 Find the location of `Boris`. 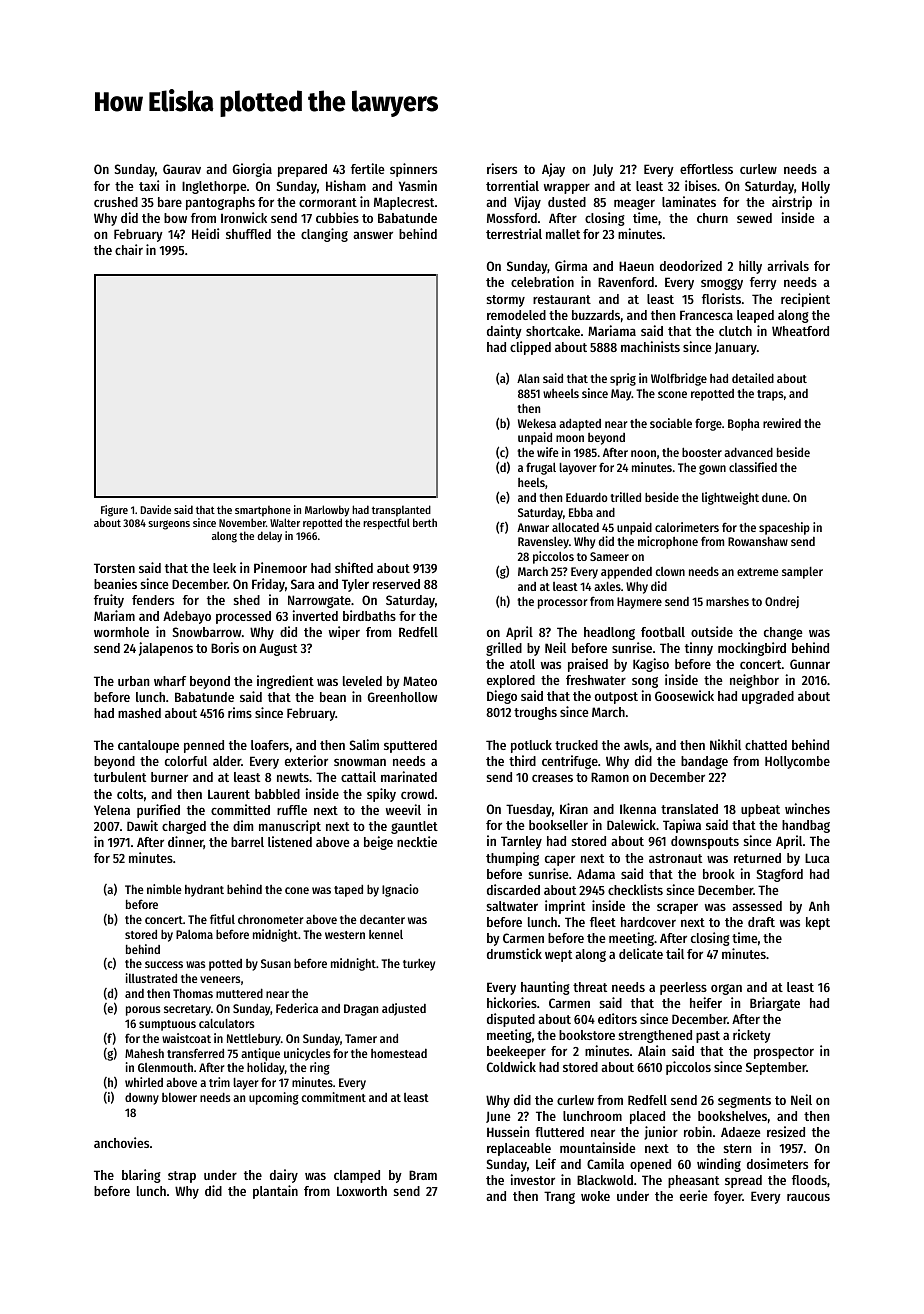

Boris is located at coordinates (225, 647).
